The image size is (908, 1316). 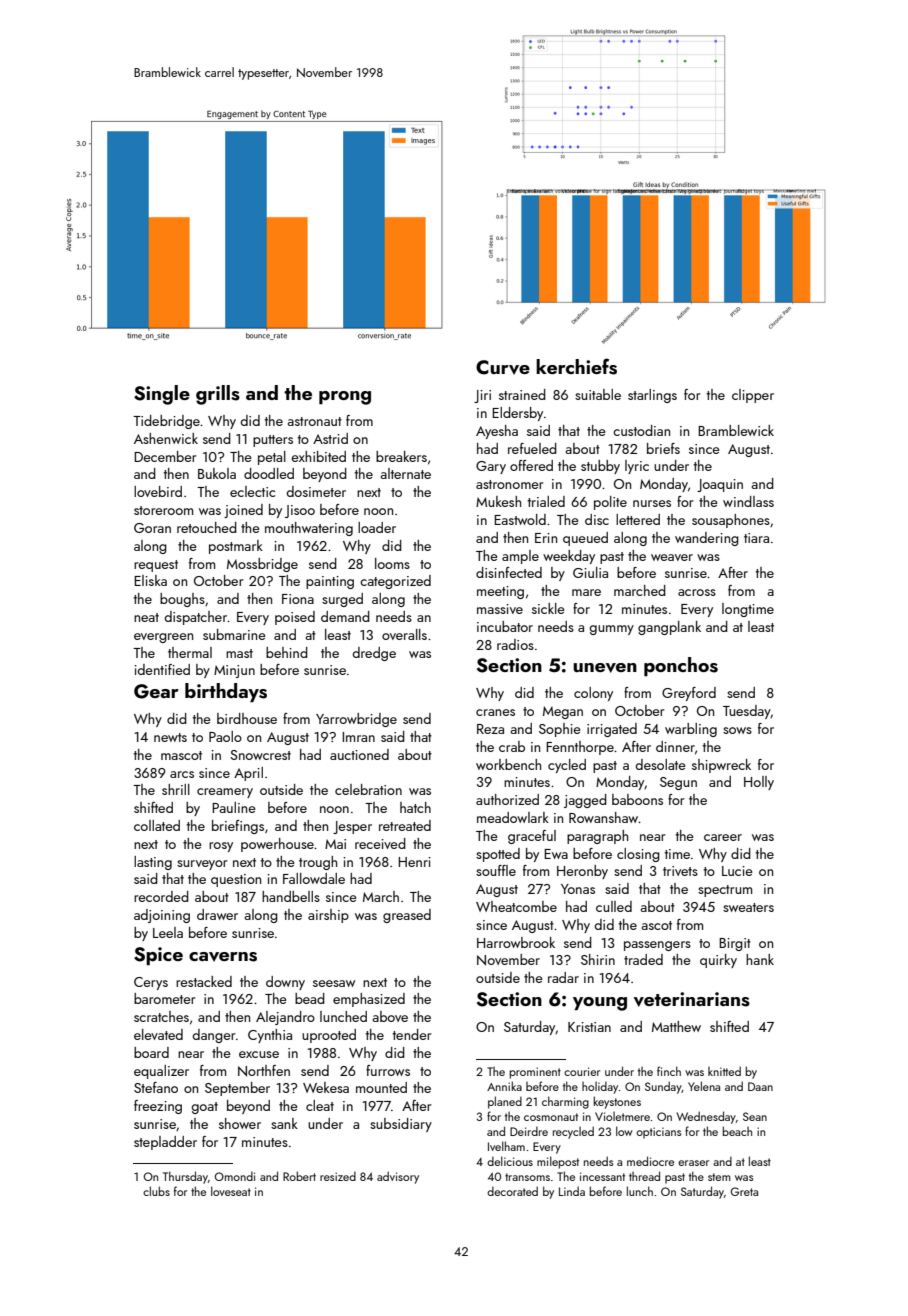 What do you see at coordinates (503, 367) in the document?
I see `Curve` at bounding box center [503, 367].
